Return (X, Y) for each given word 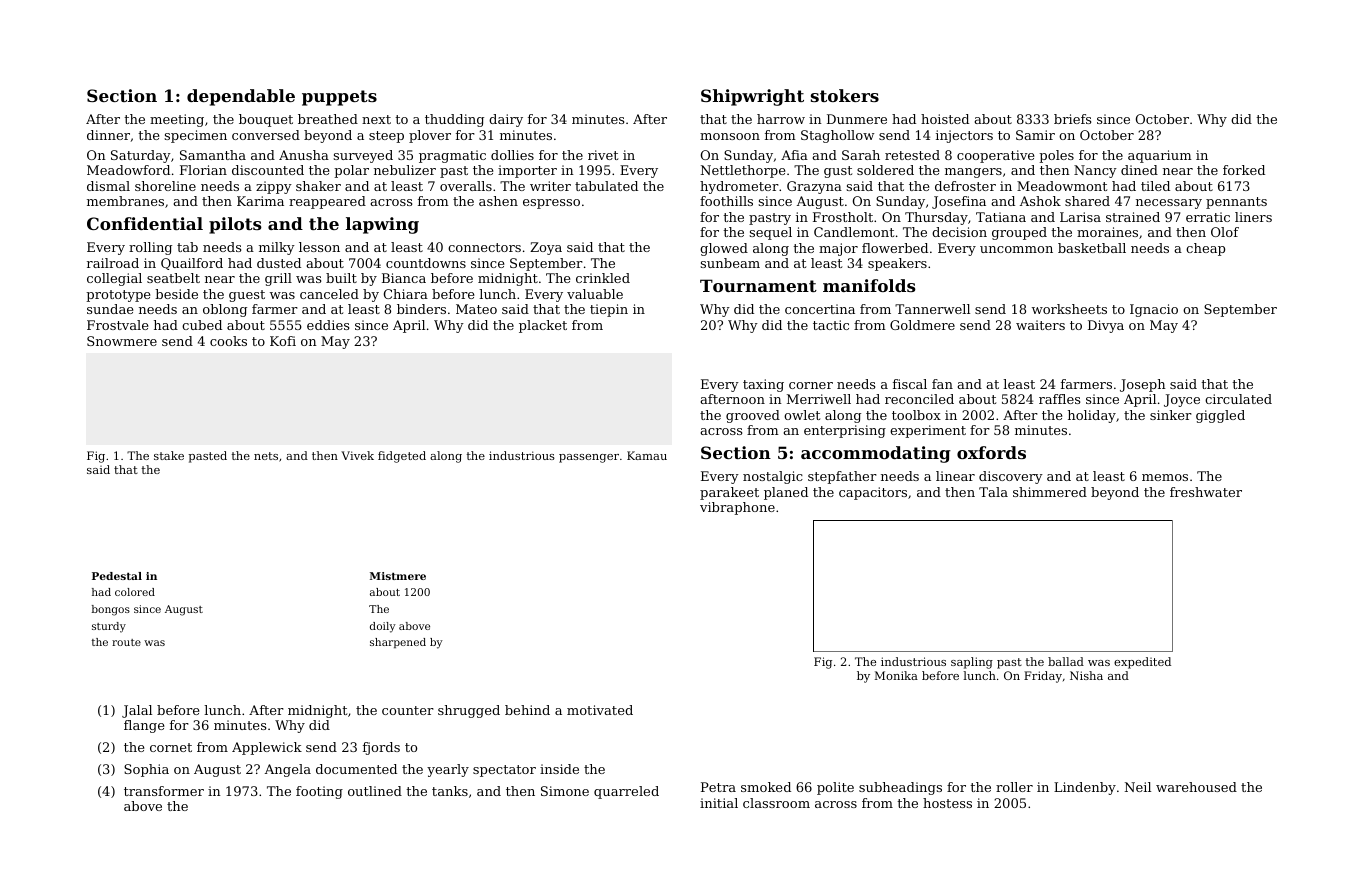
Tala (993, 492)
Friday (1043, 677)
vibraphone (737, 508)
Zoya (546, 248)
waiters (1040, 325)
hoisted (945, 119)
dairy (506, 120)
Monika (896, 675)
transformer (164, 791)
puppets (339, 98)
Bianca (404, 278)
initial (719, 803)
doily (383, 627)
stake (169, 455)
